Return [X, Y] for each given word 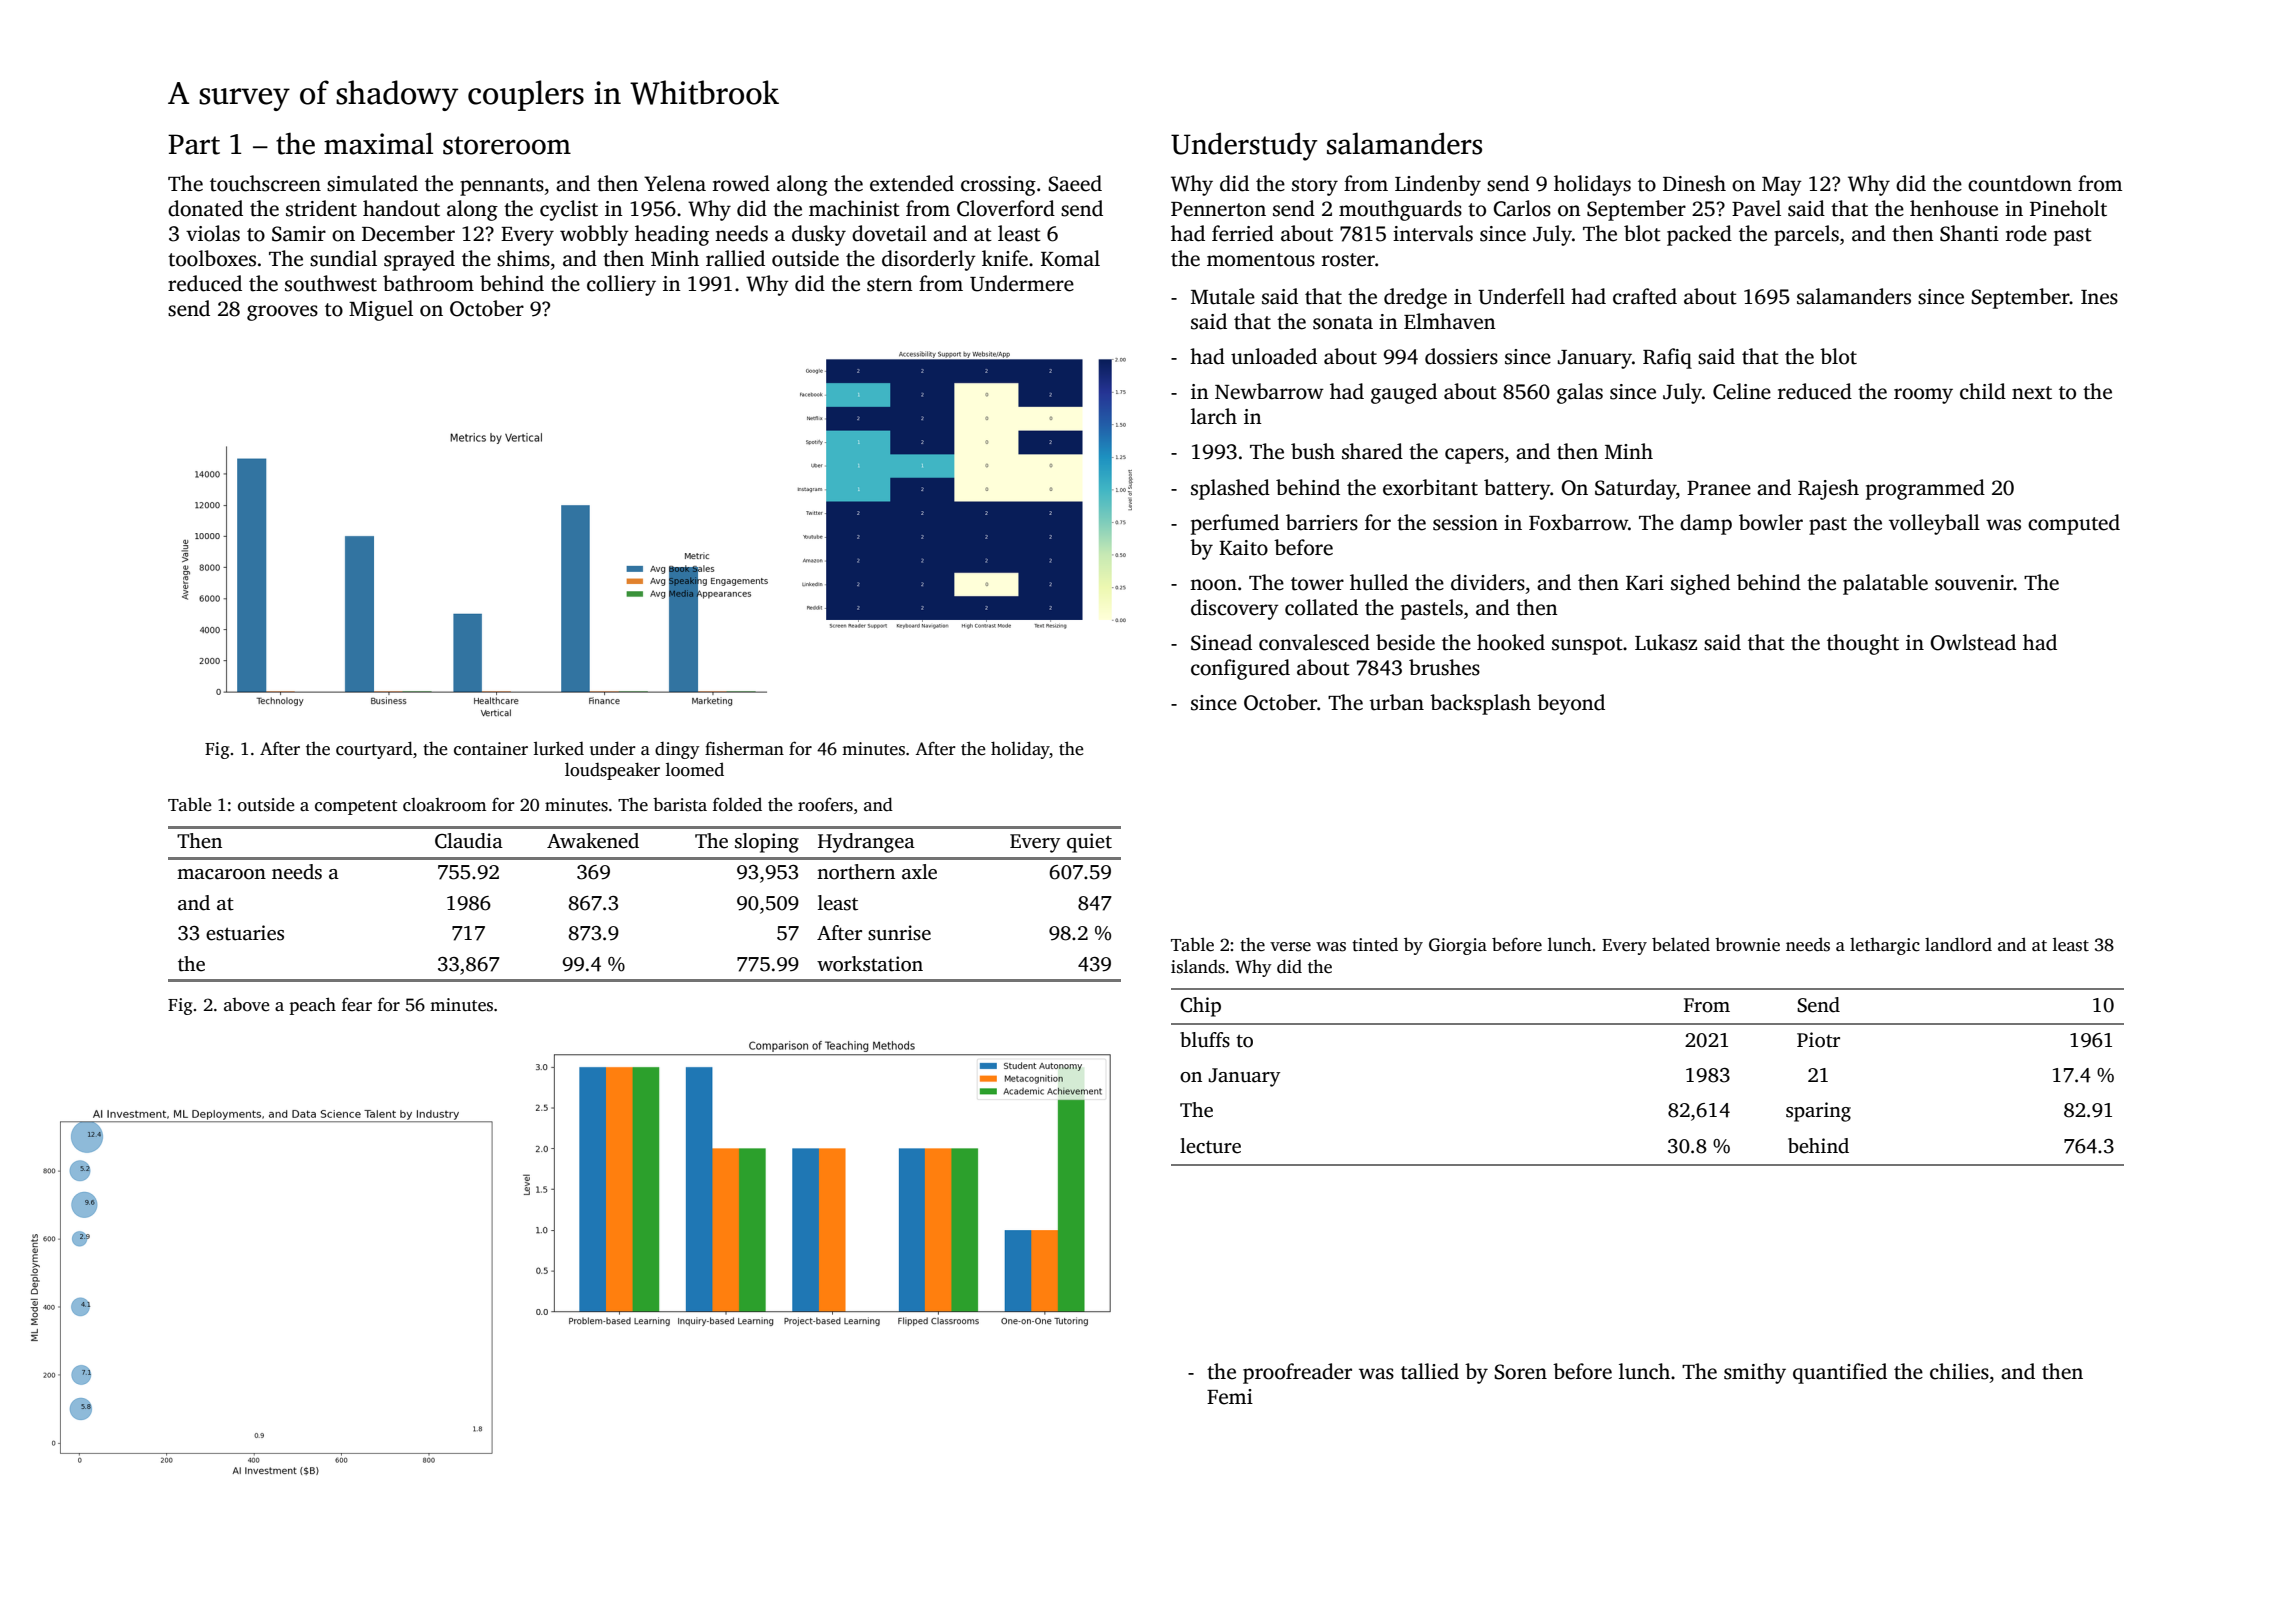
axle [919, 872]
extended [912, 183]
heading [672, 235]
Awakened [593, 841]
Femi [1230, 1397]
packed [1699, 235]
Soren [1520, 1372]
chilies [1959, 1371]
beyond [1571, 704]
